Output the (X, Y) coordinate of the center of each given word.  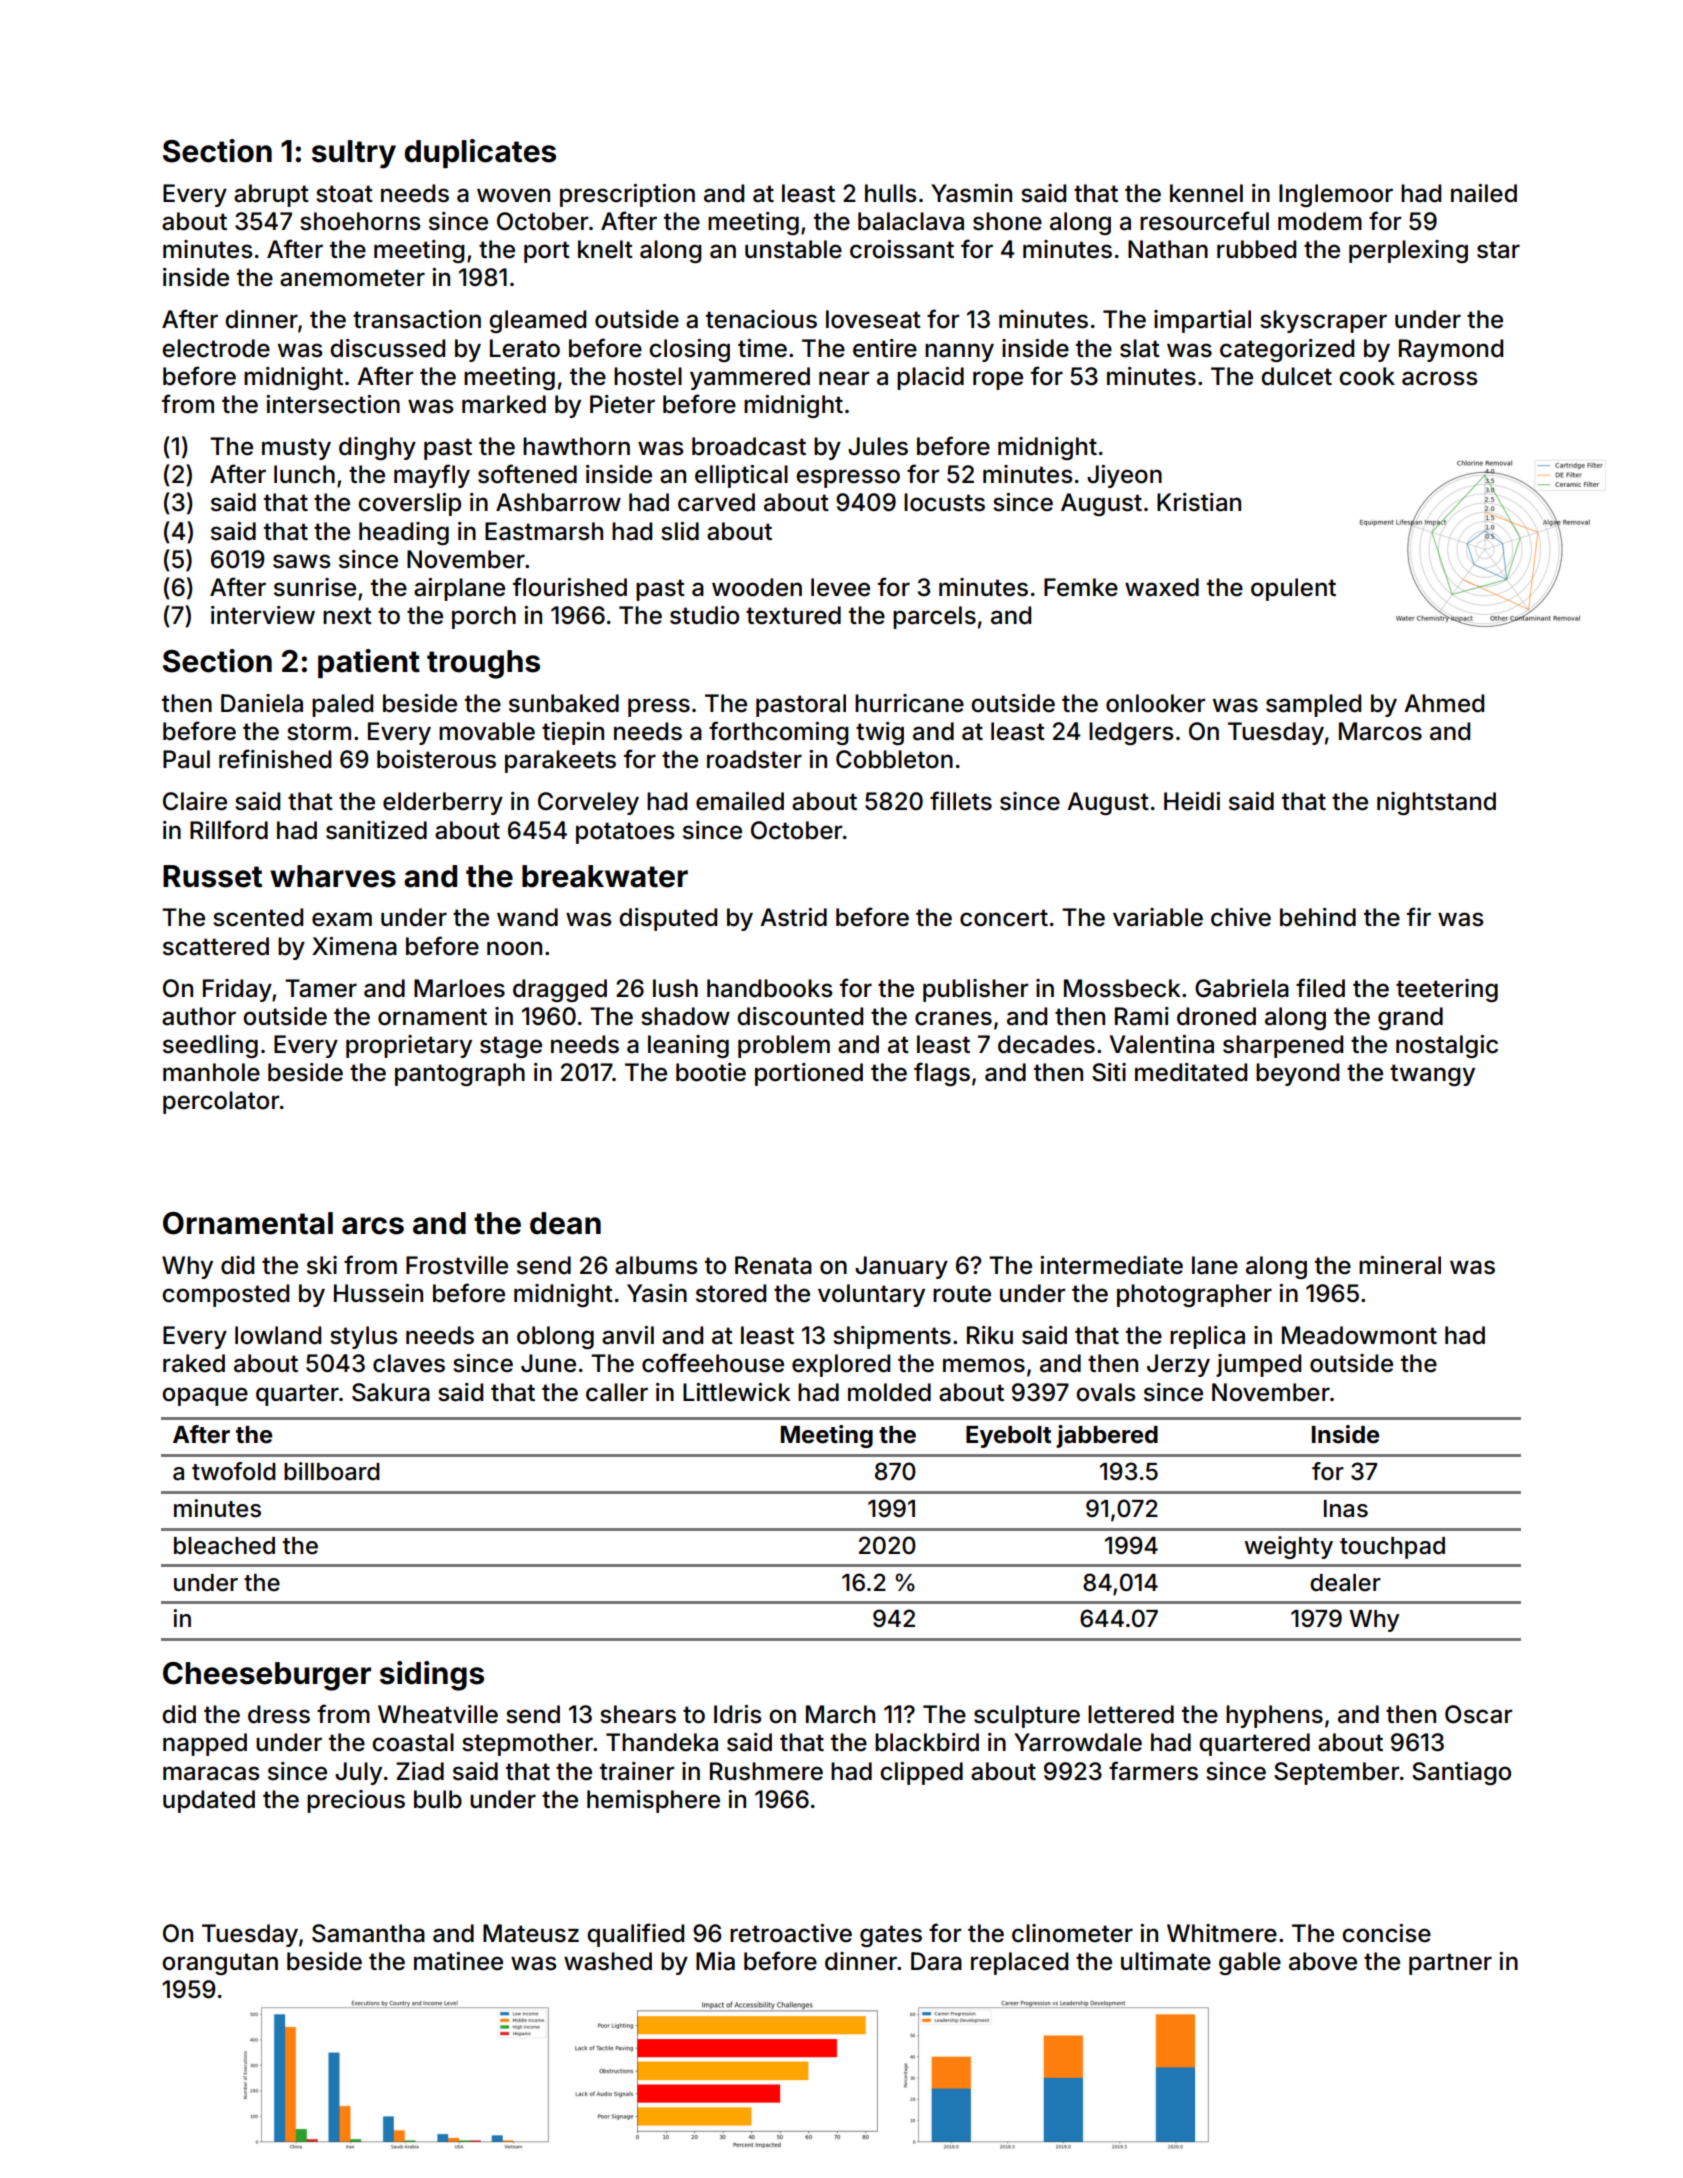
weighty (1288, 1547)
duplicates (480, 153)
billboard (332, 1471)
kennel (1206, 193)
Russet (212, 876)
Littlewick (737, 1392)
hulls (891, 193)
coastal (413, 1742)
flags (942, 1074)
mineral (1400, 1265)
